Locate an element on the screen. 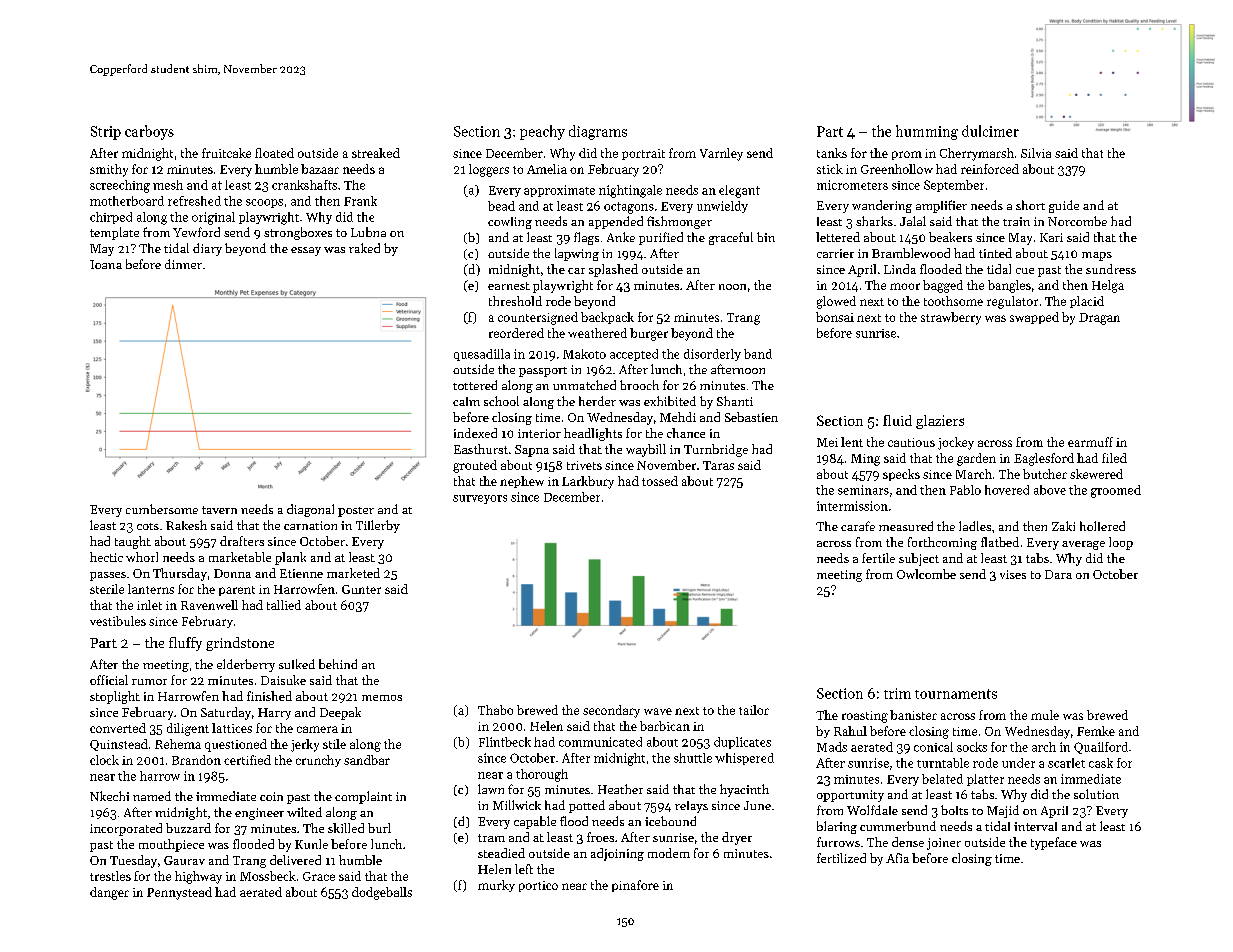  solution is located at coordinates (1096, 794).
